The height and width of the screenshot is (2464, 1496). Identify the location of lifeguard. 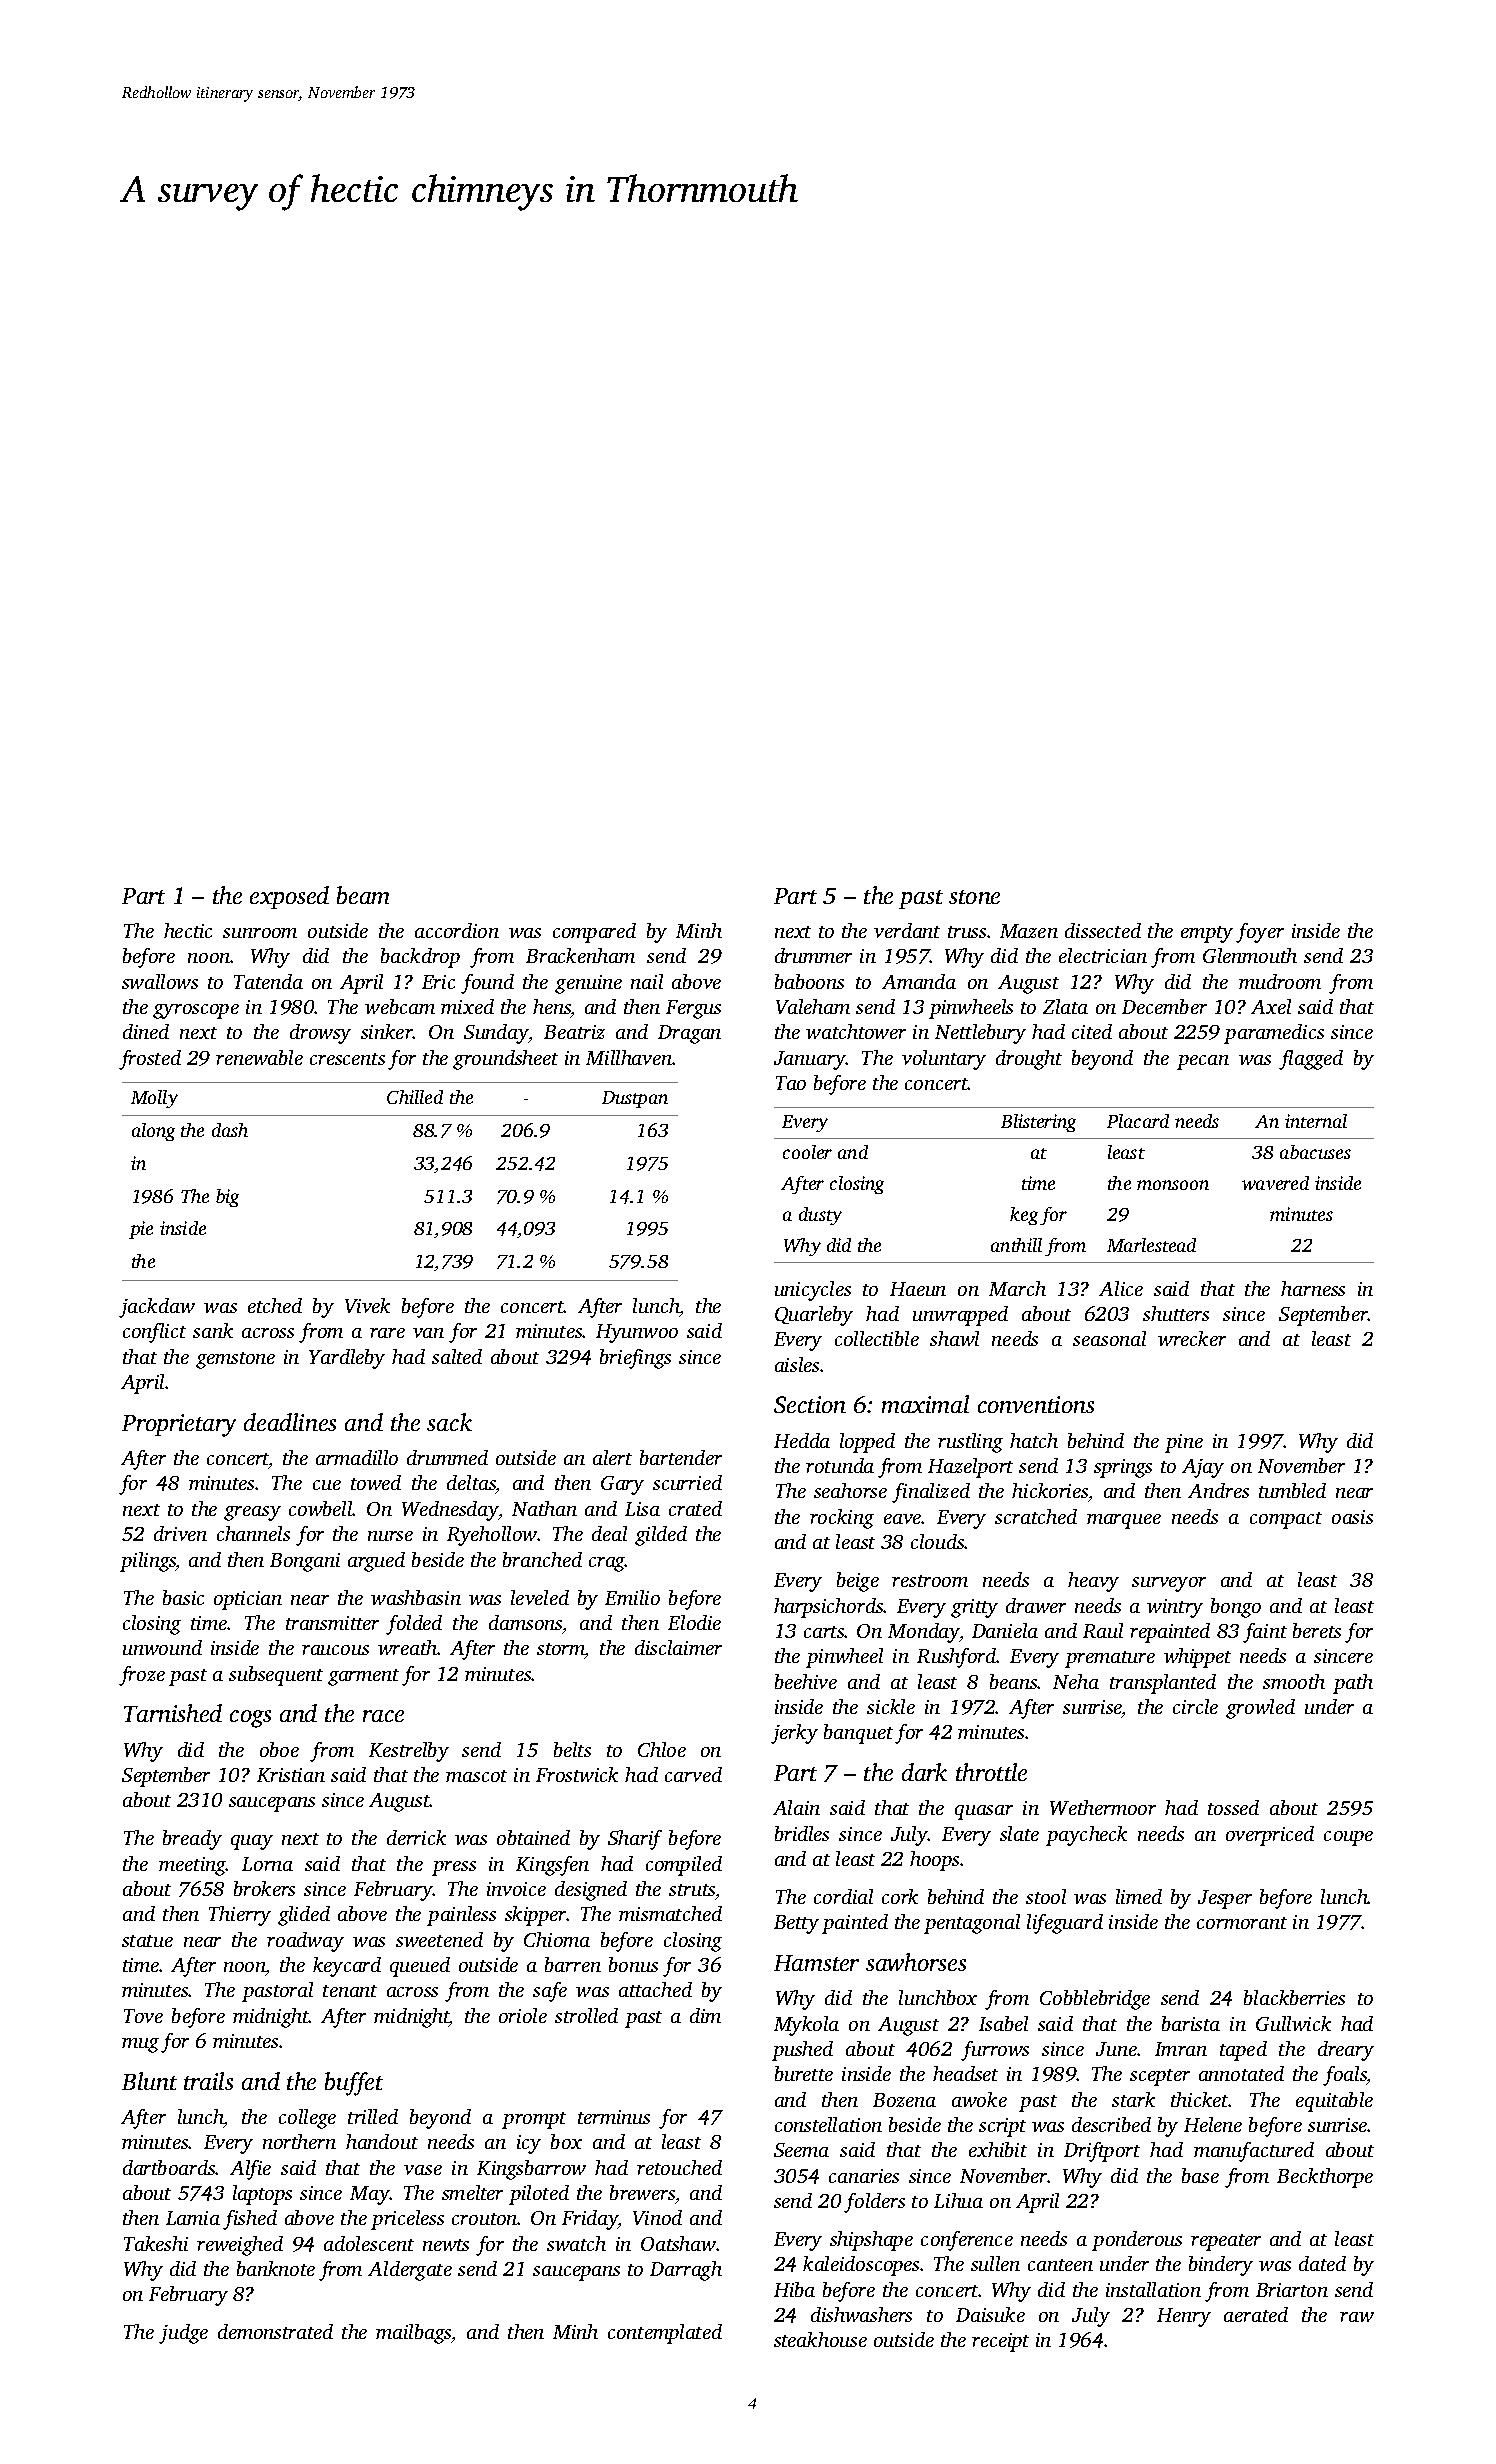
(1065, 1924).
